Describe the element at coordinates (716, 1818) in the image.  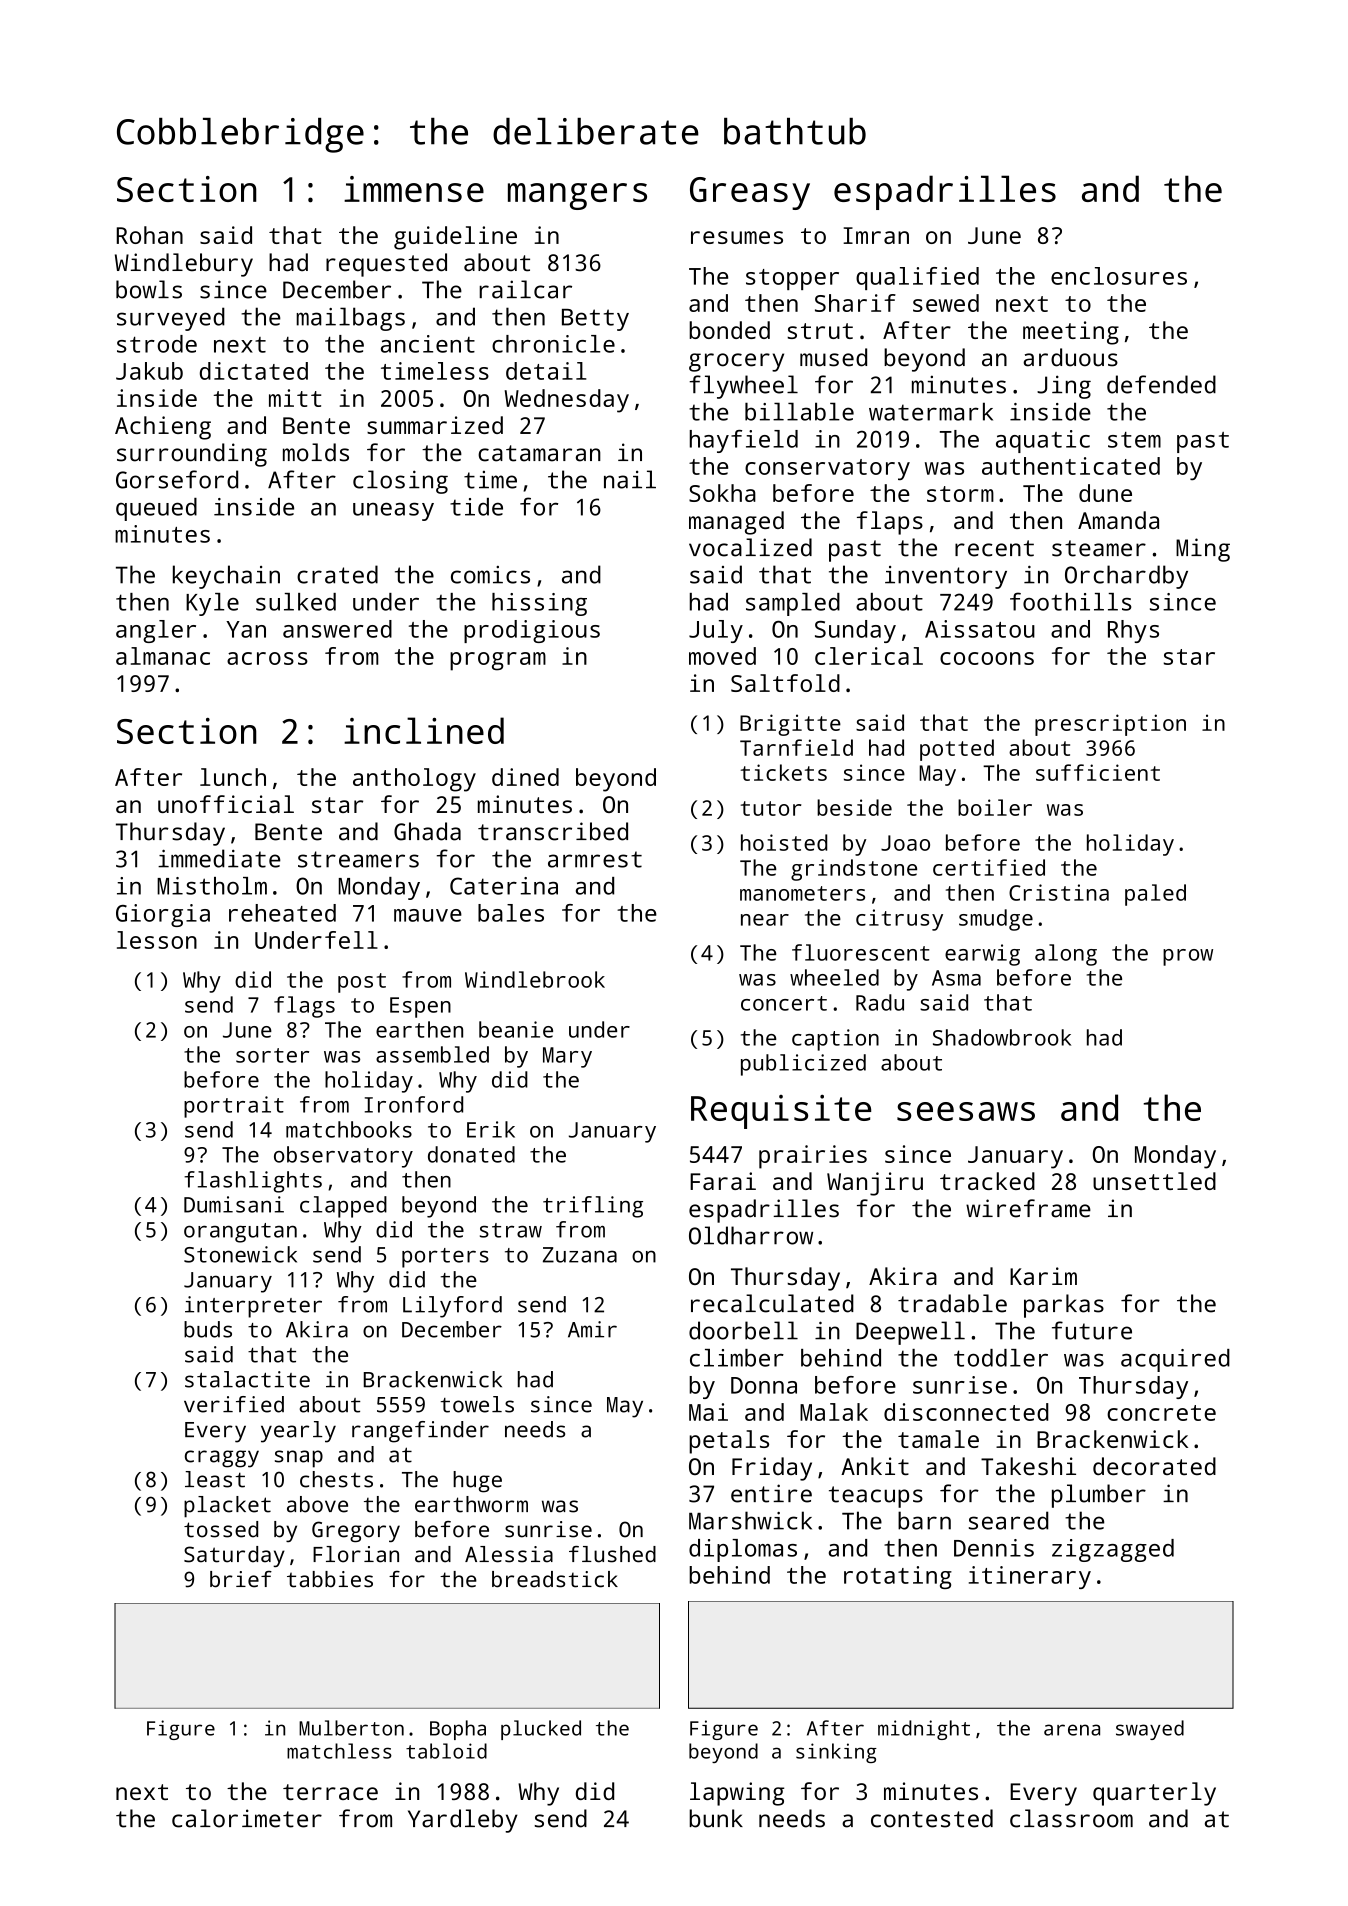
I see `bunk` at that location.
